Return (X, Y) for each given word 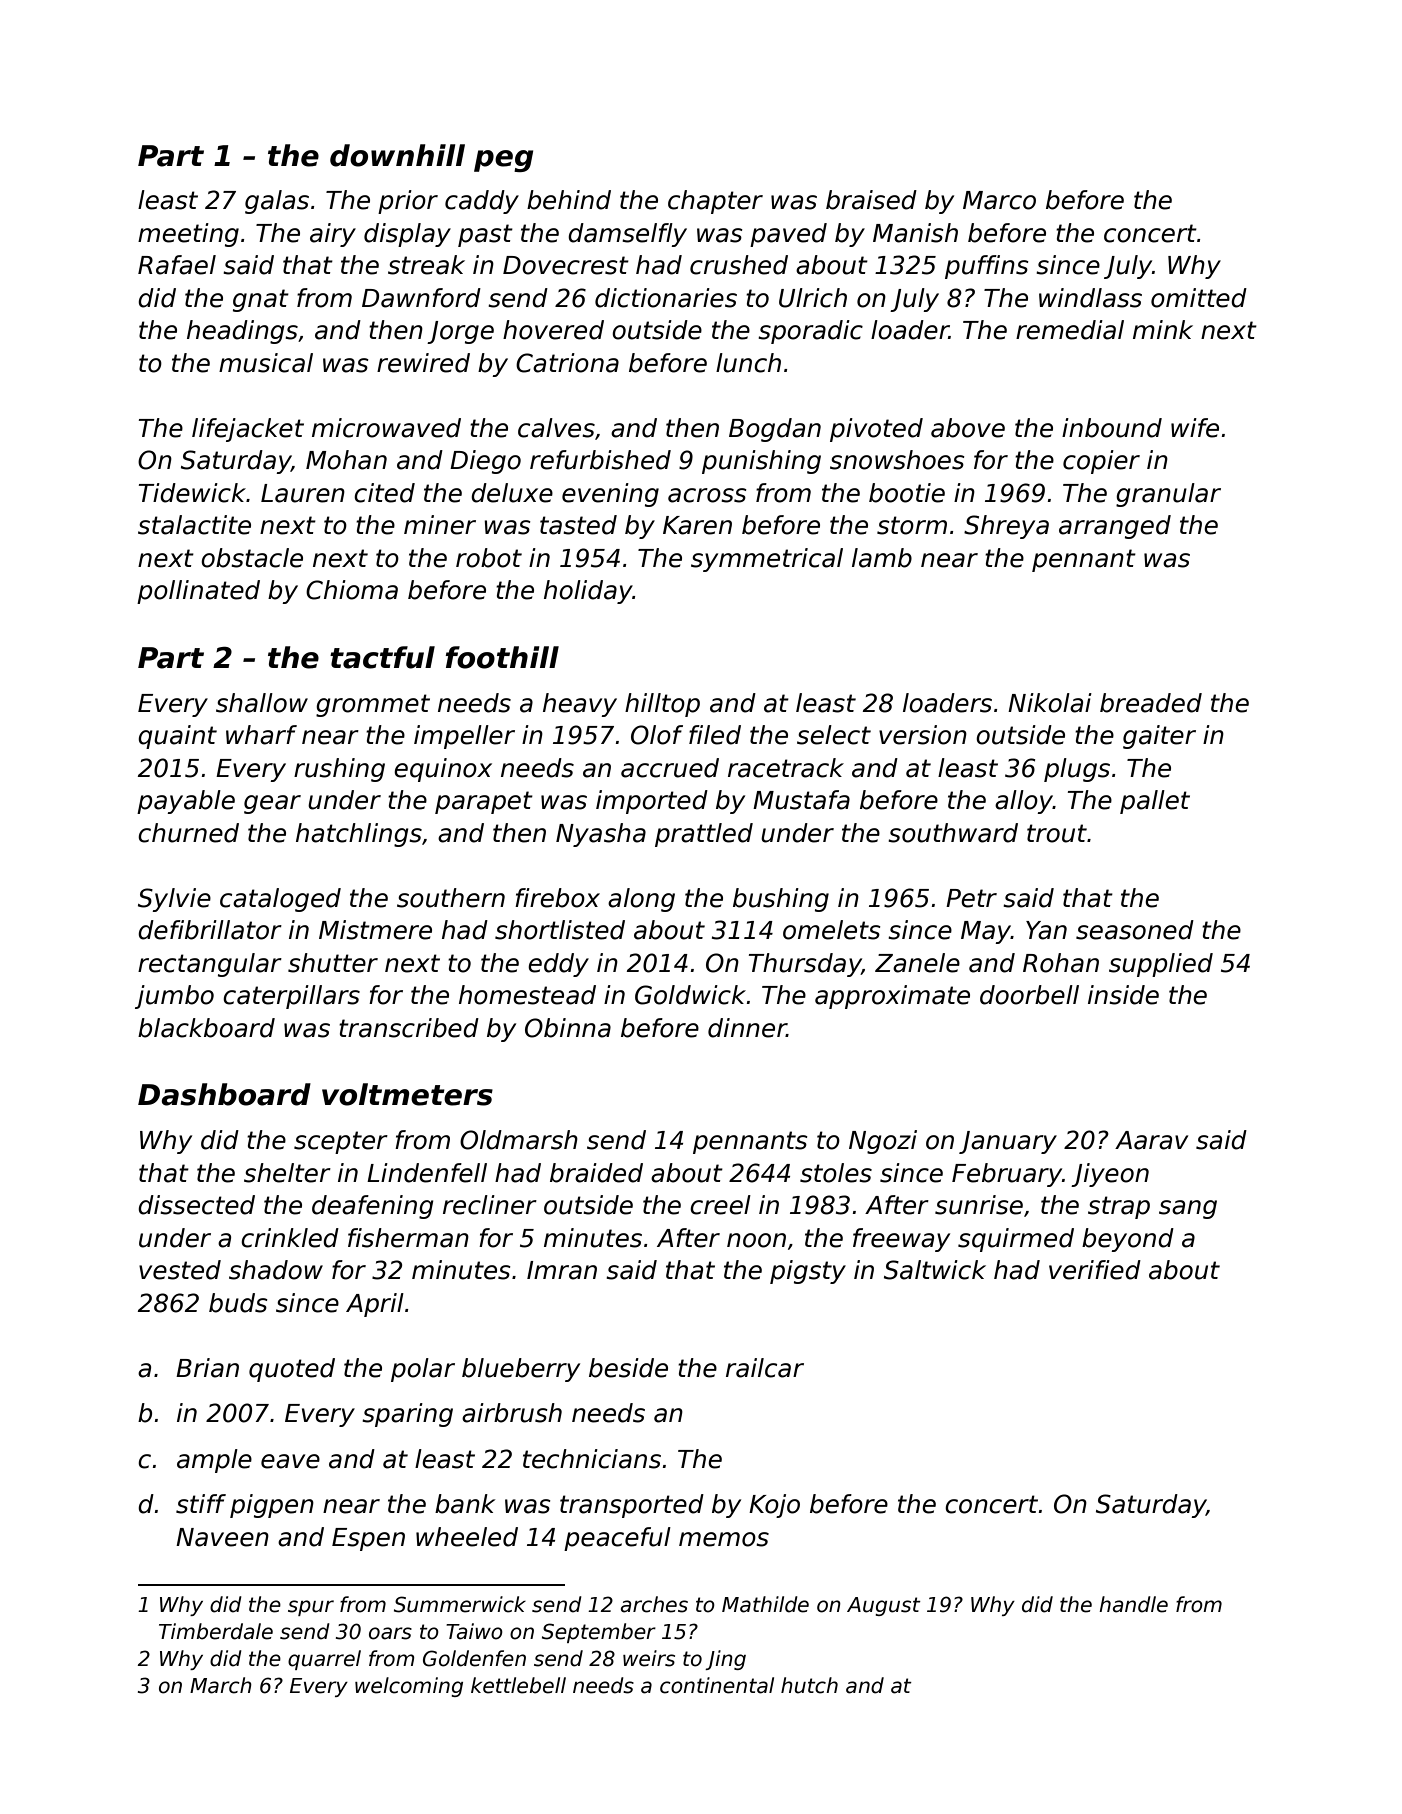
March (221, 1685)
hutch (809, 1685)
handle (1133, 1604)
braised (871, 200)
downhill (397, 155)
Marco (999, 200)
